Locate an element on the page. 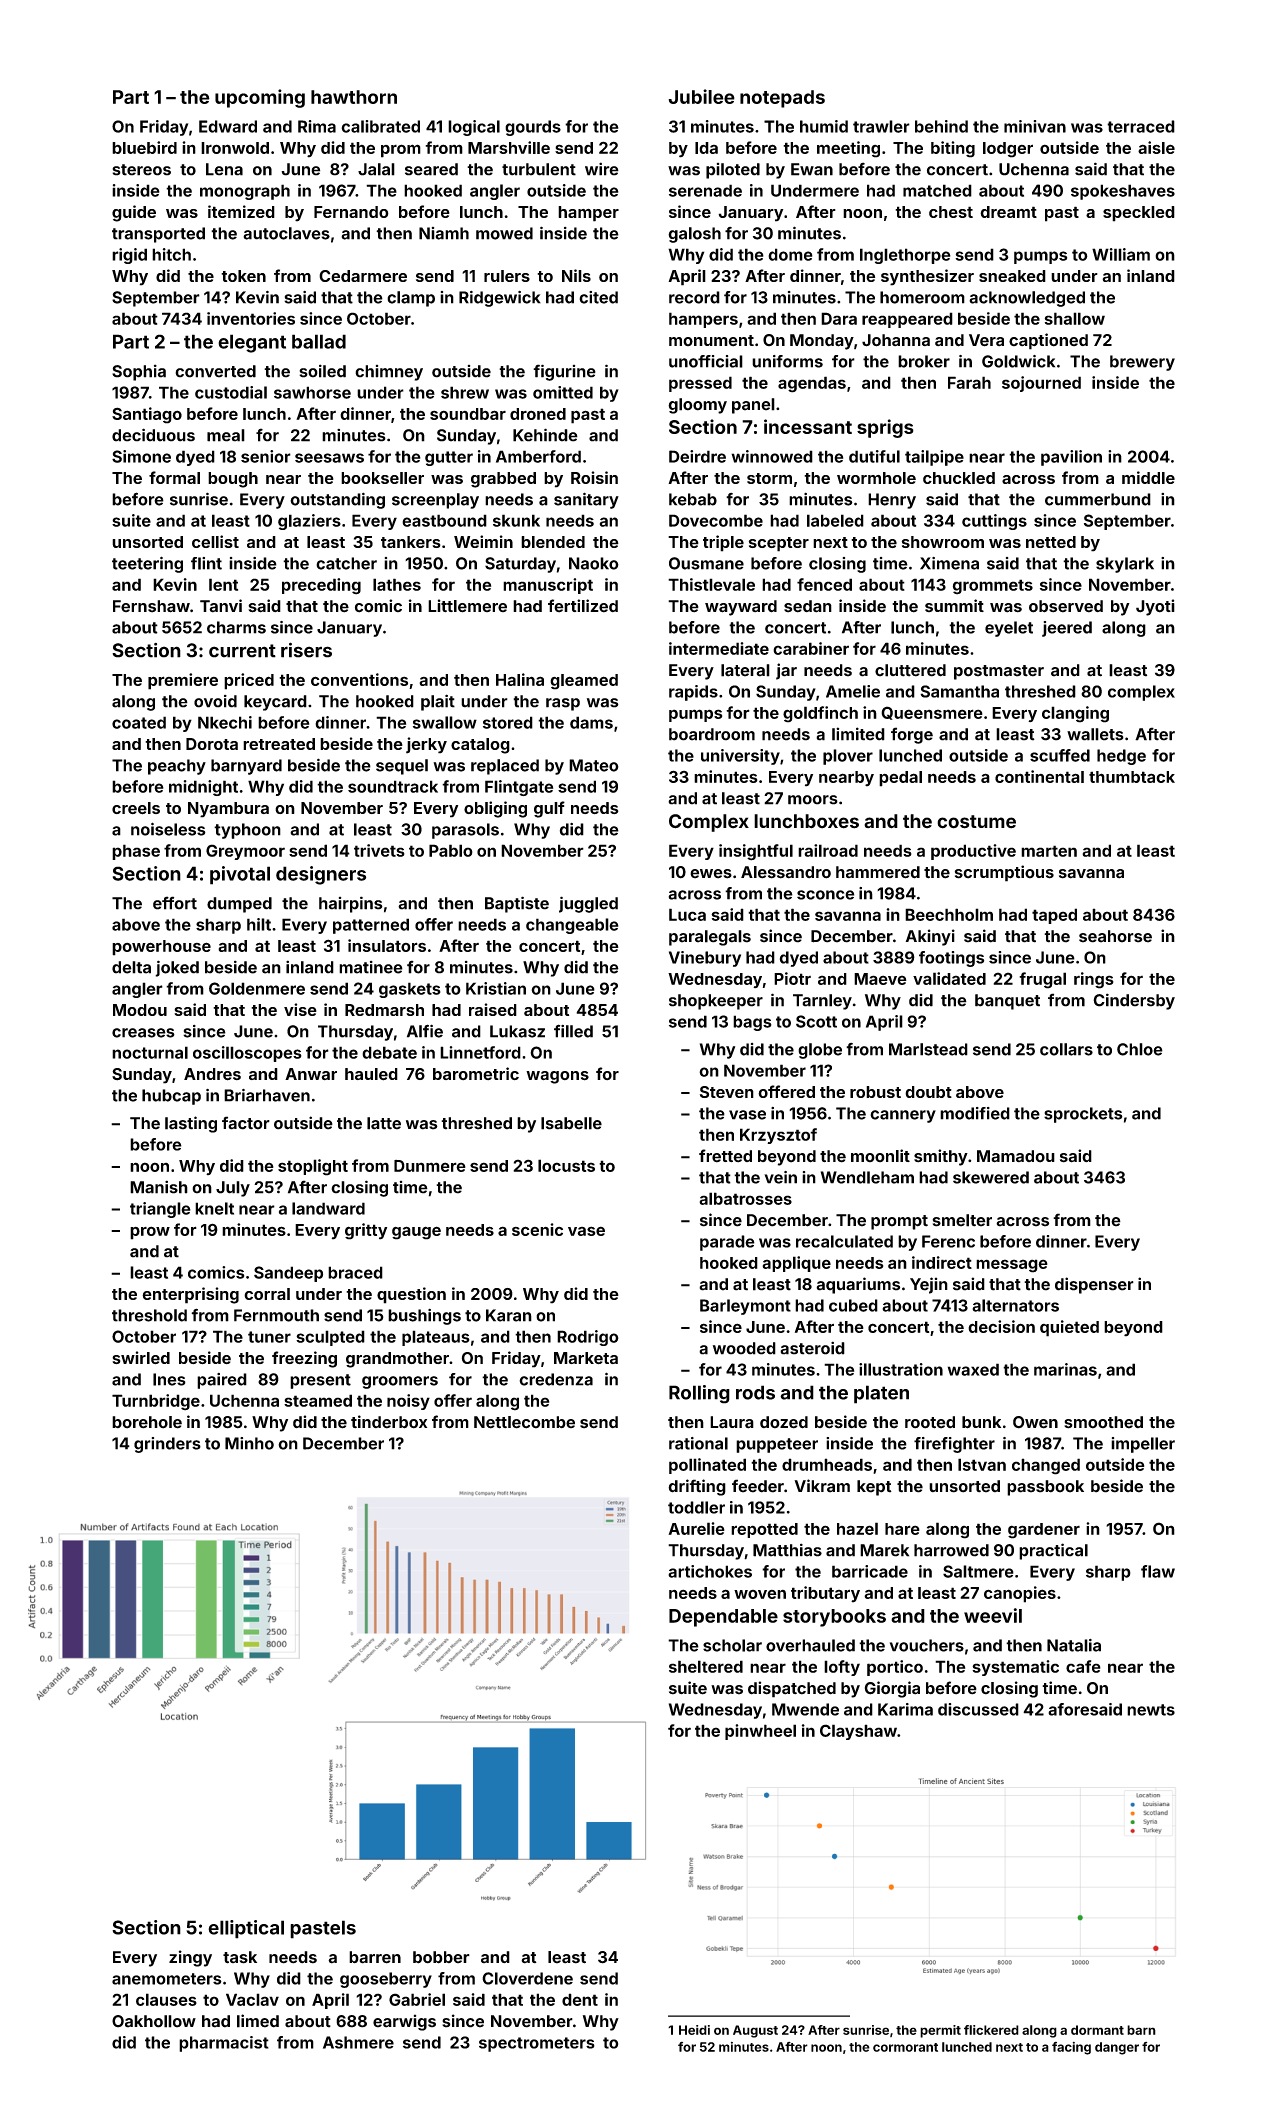 The height and width of the page is (2120, 1287). Heidi is located at coordinates (694, 2030).
